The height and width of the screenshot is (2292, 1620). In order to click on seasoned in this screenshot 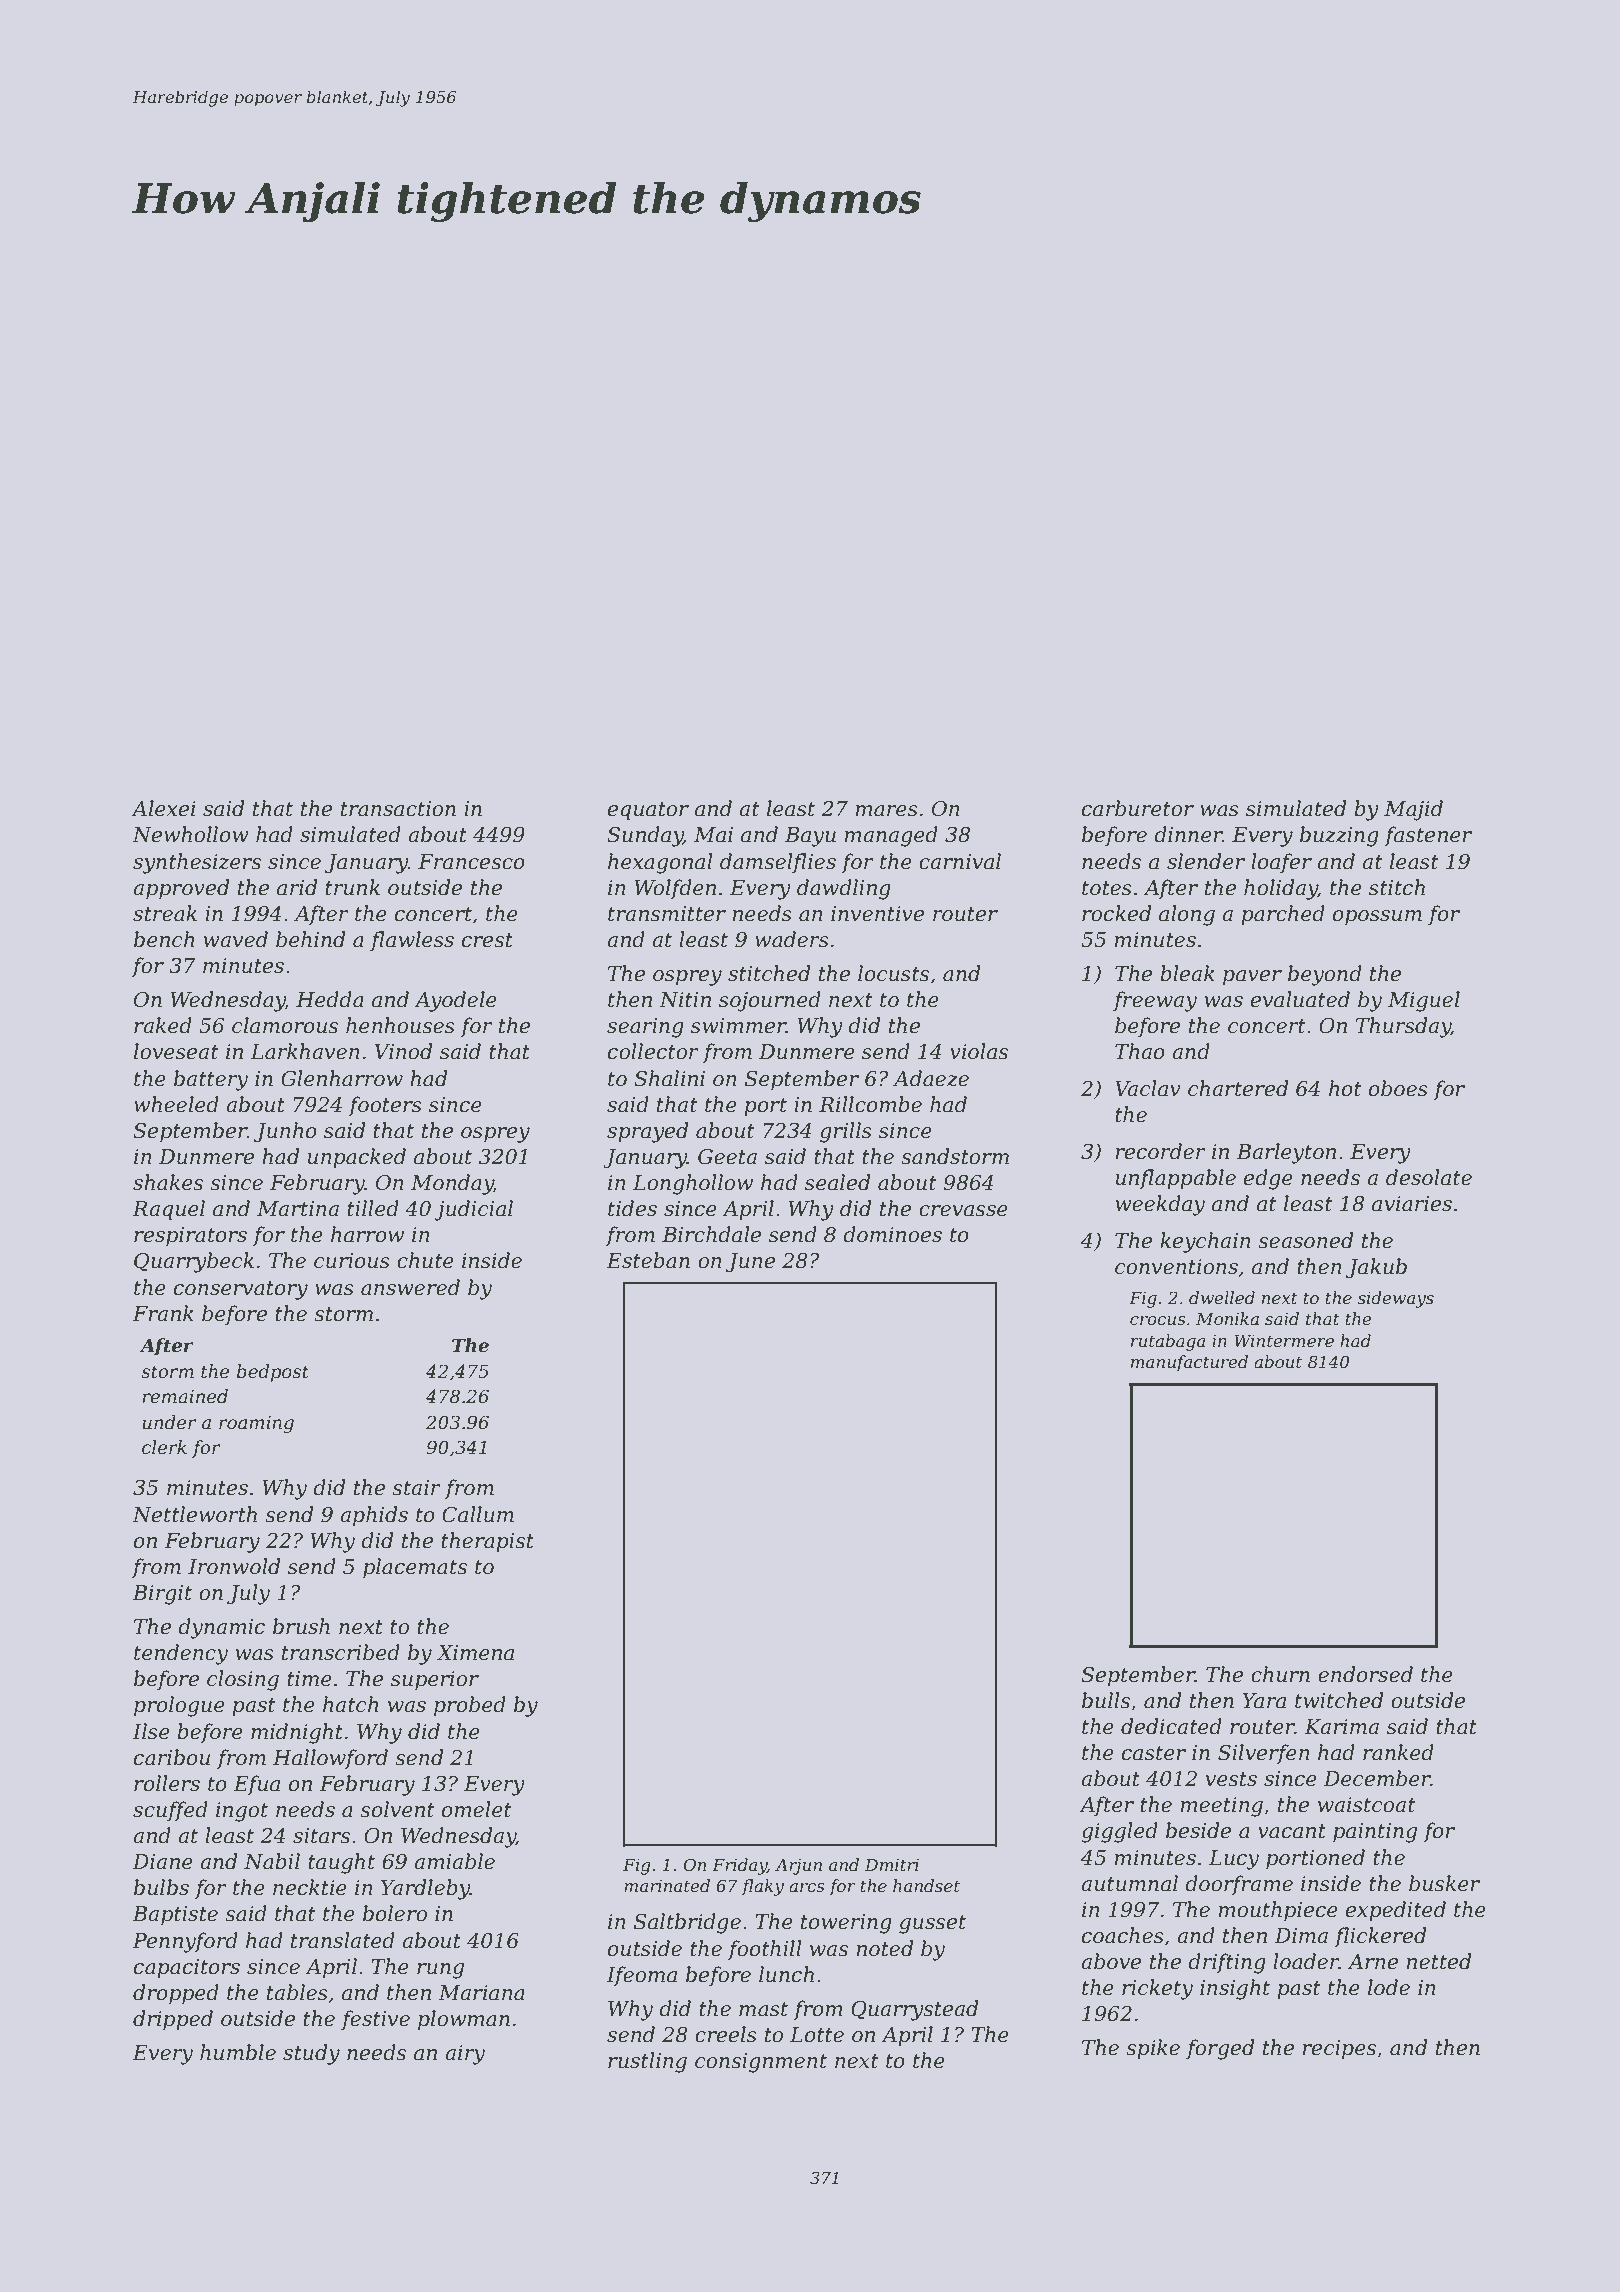, I will do `click(1305, 1240)`.
